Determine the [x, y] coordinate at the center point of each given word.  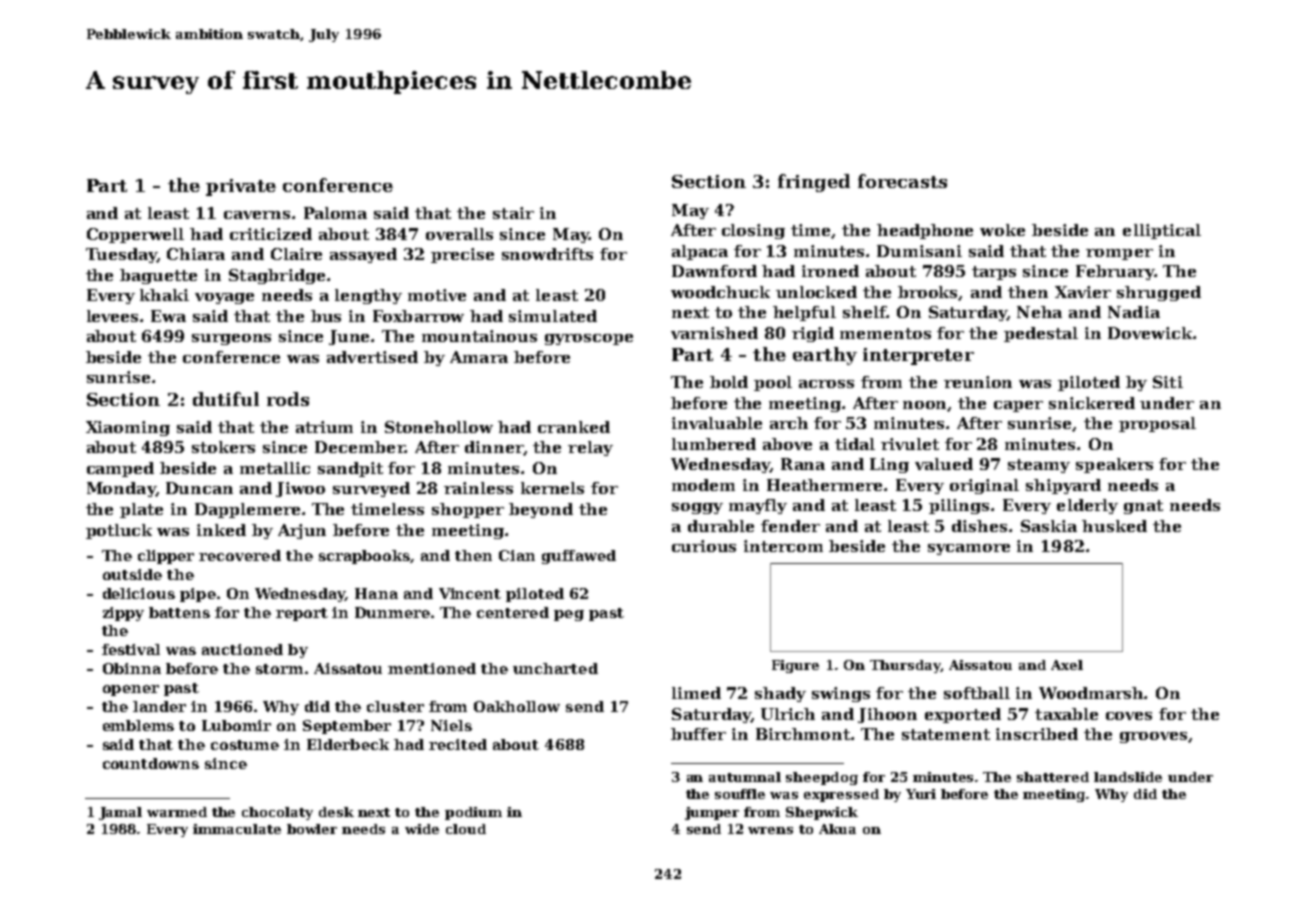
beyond [541, 510]
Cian [517, 555]
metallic [275, 468]
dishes [979, 526]
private [241, 187]
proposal [1157, 424]
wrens [770, 830]
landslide [1128, 777]
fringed [814, 183]
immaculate [237, 829]
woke [1002, 230]
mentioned [432, 668]
